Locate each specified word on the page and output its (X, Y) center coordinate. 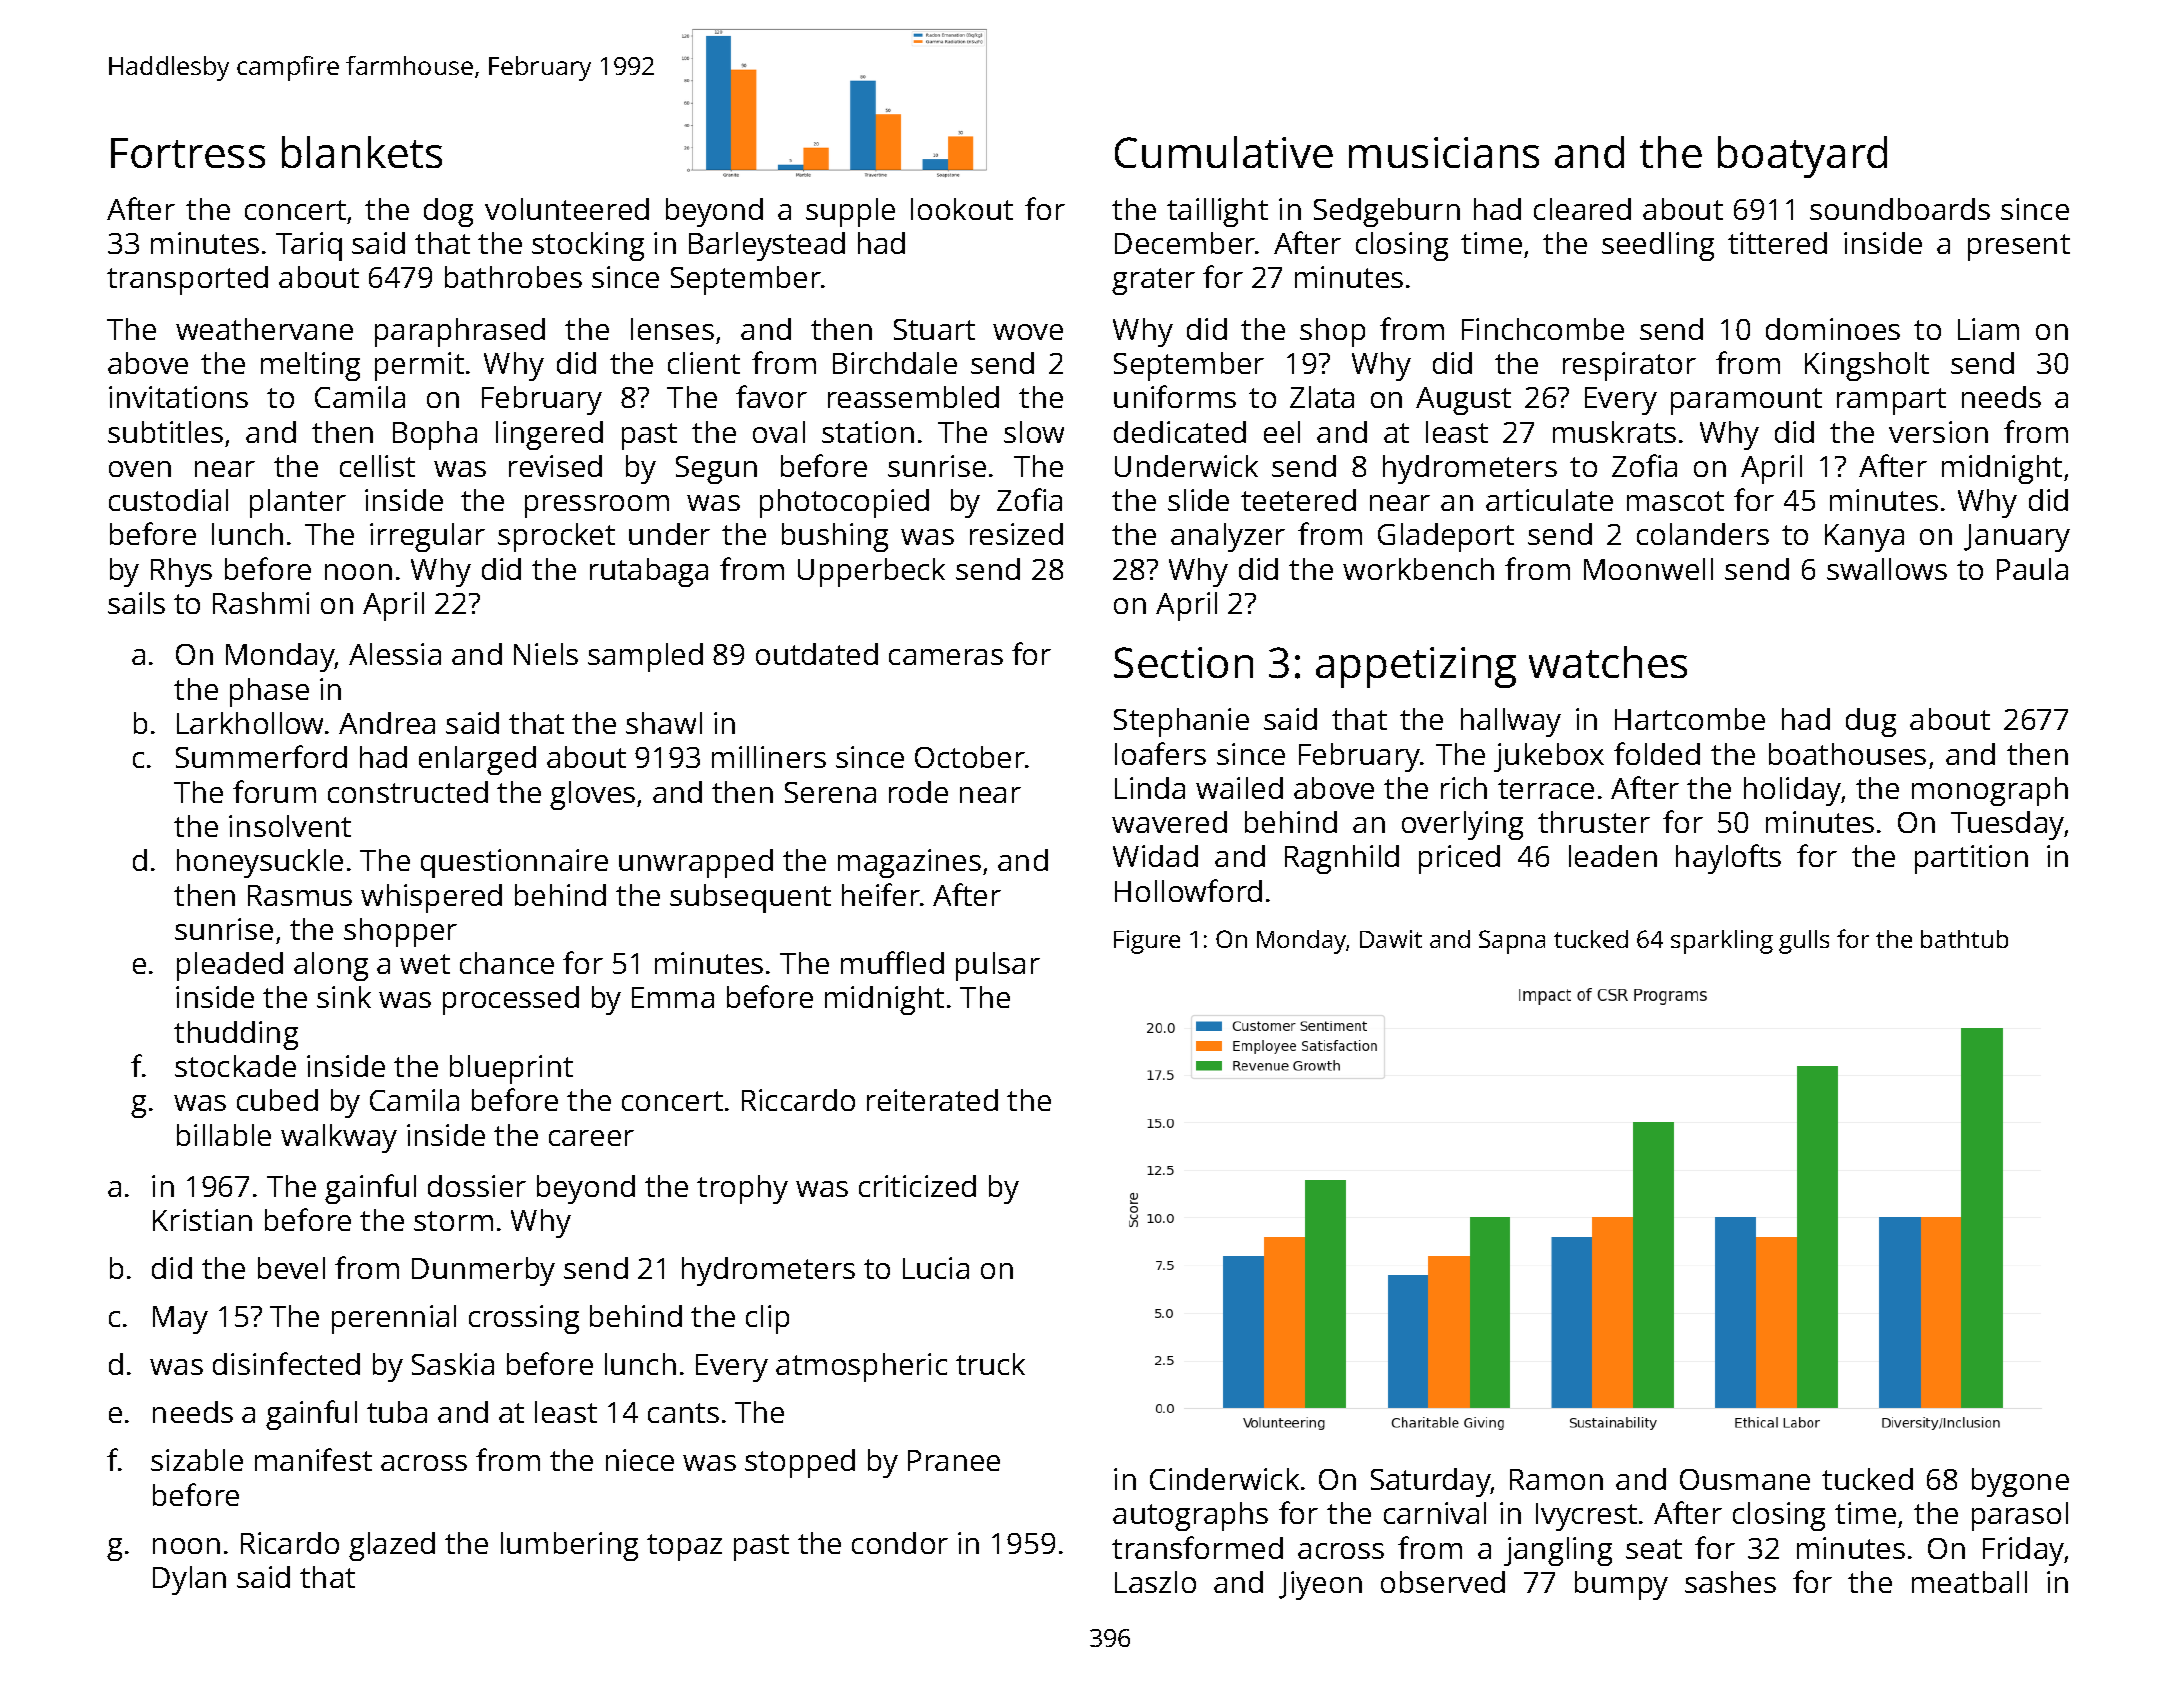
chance (507, 963)
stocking (588, 246)
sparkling (1722, 942)
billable (224, 1135)
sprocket (556, 537)
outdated (817, 654)
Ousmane (1745, 1479)
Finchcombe (1543, 329)
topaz (684, 1547)
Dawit (1391, 939)
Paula (2032, 569)
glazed (392, 1546)
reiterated (932, 1100)
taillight (1217, 212)
